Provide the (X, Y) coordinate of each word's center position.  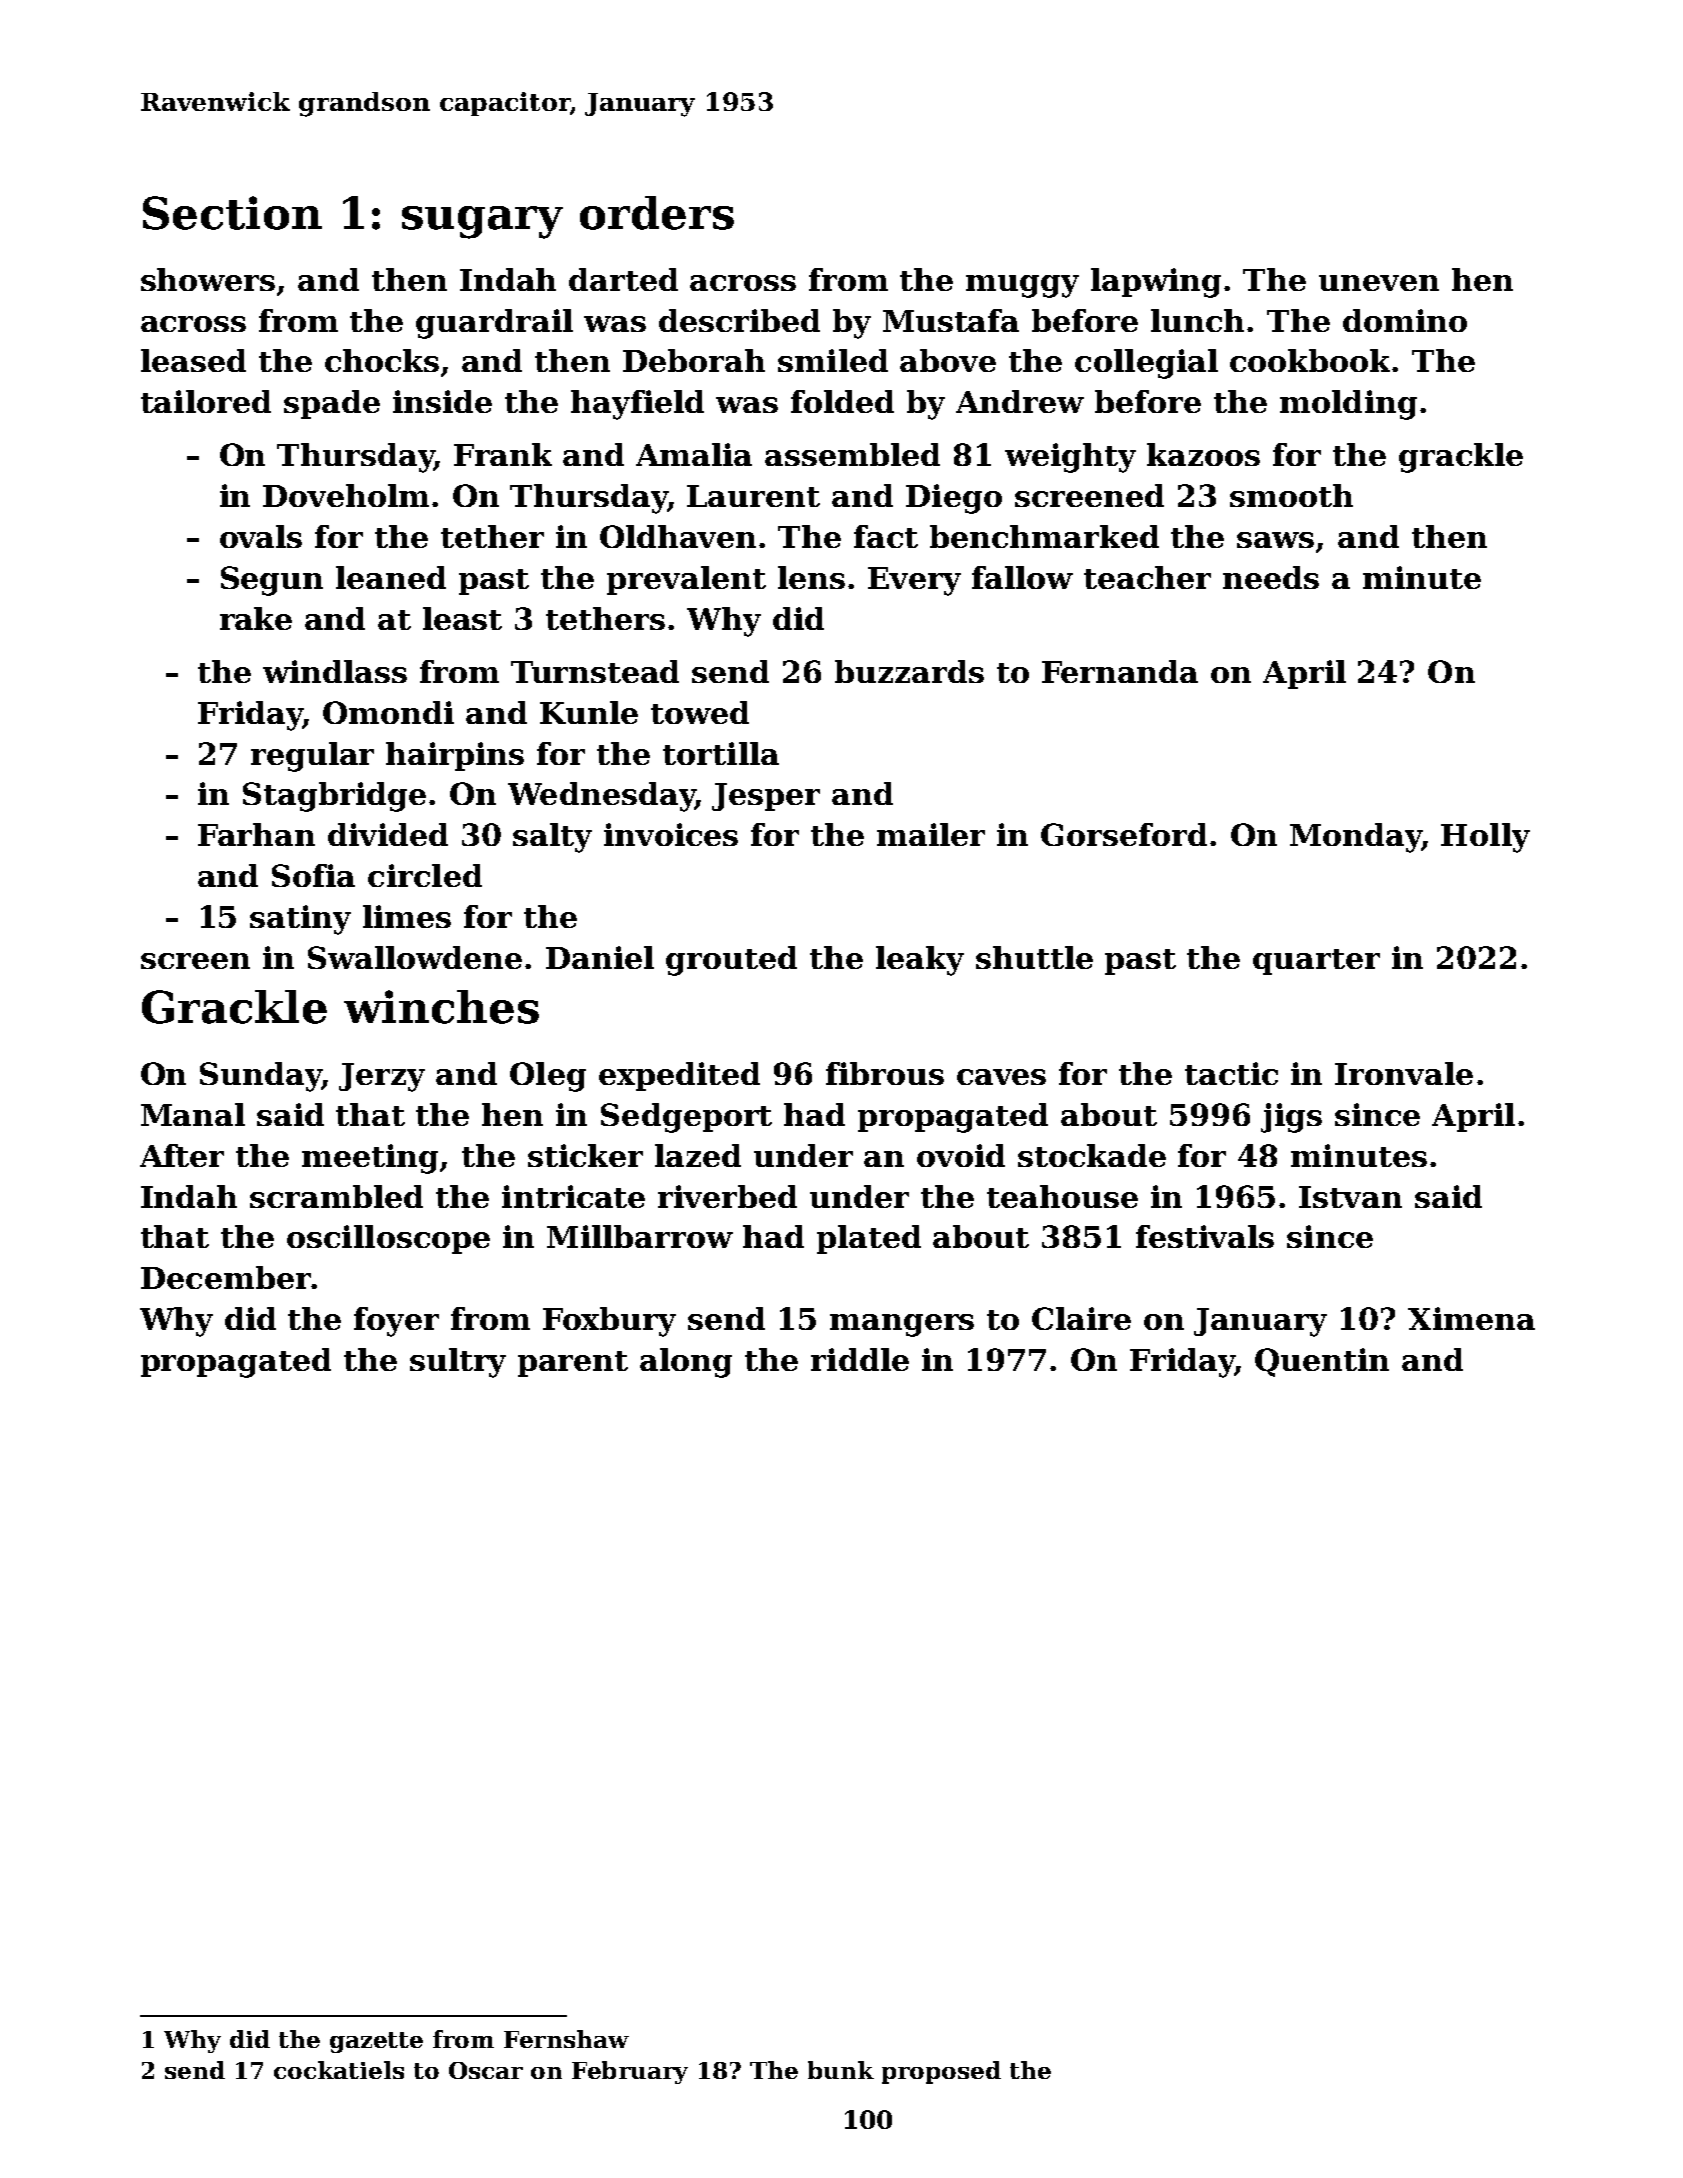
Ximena (1471, 1318)
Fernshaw (566, 2039)
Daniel (600, 957)
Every (914, 581)
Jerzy (382, 1077)
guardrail (494, 324)
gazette (376, 2042)
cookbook (1311, 360)
